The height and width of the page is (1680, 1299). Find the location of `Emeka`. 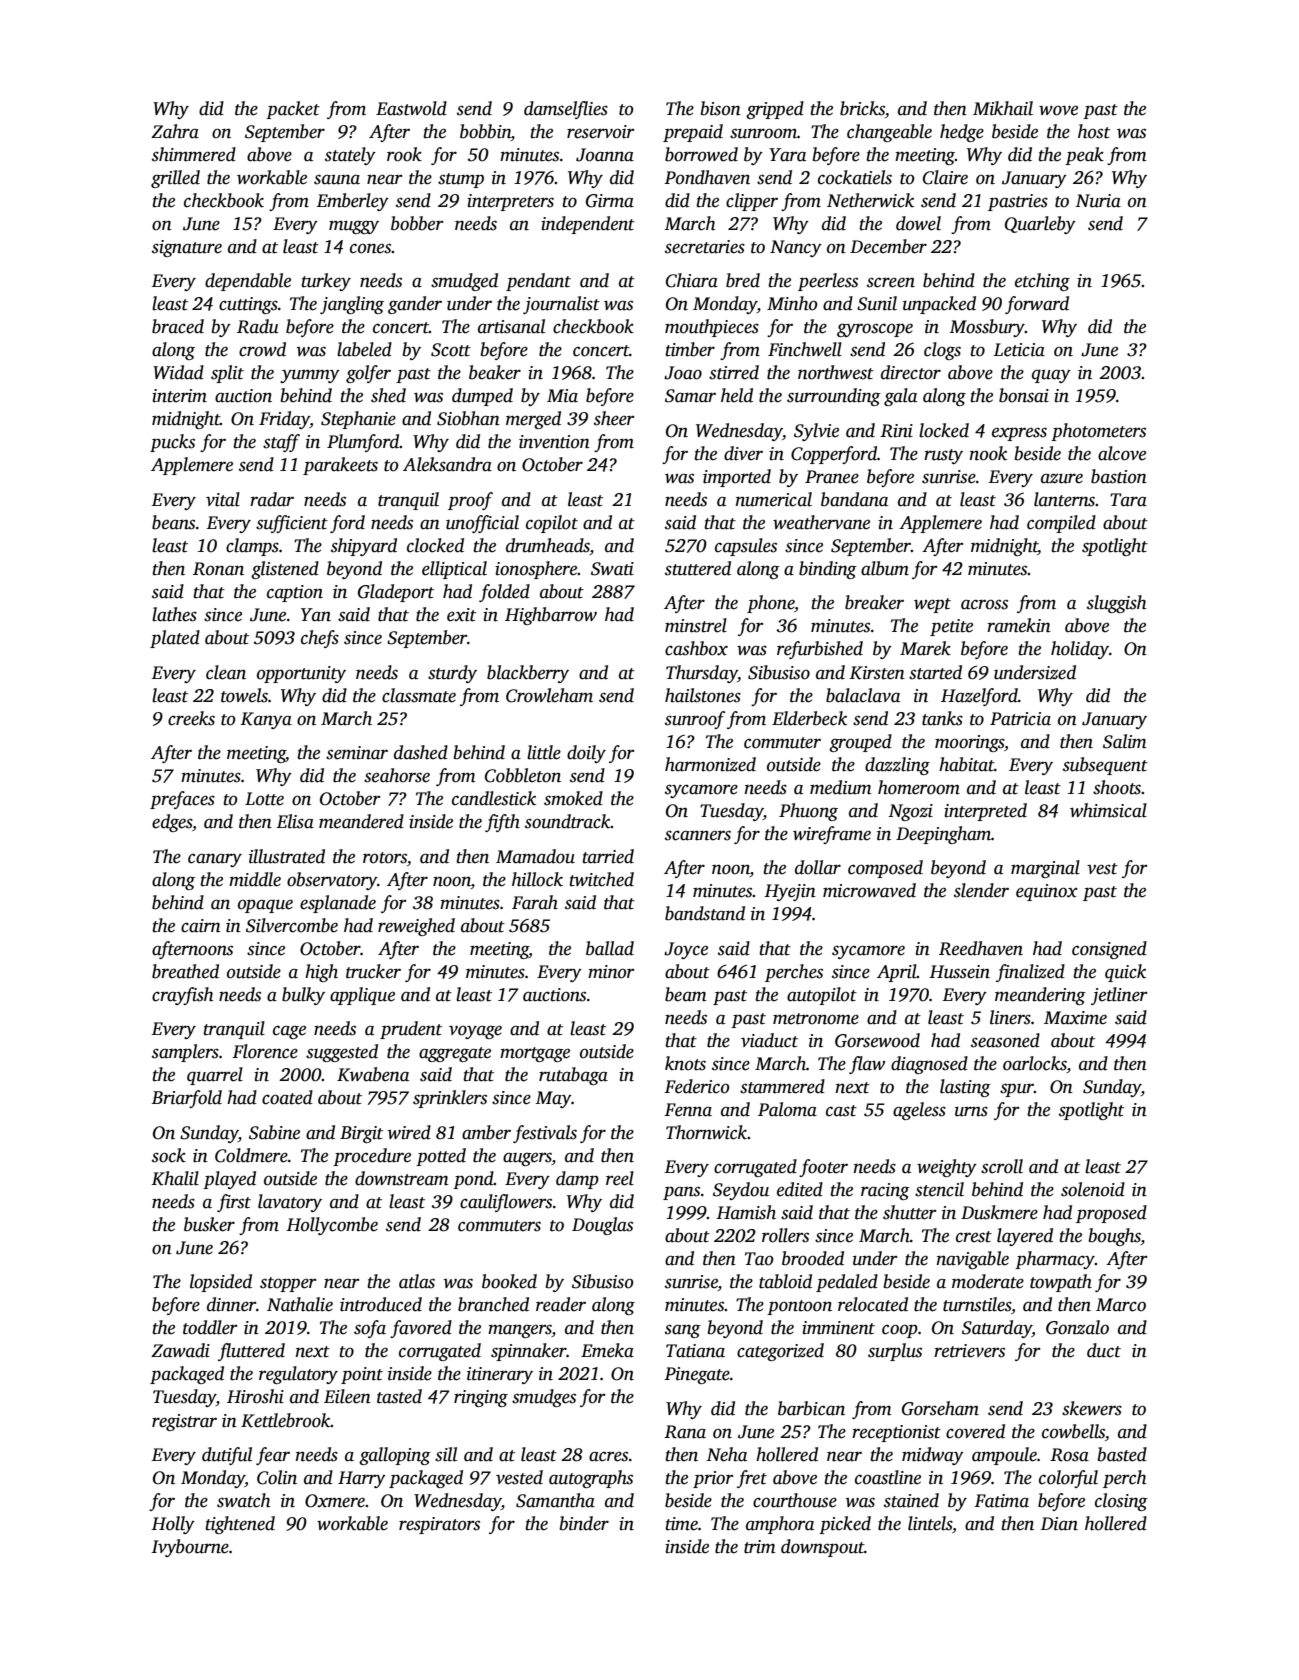

Emeka is located at coordinates (607, 1350).
